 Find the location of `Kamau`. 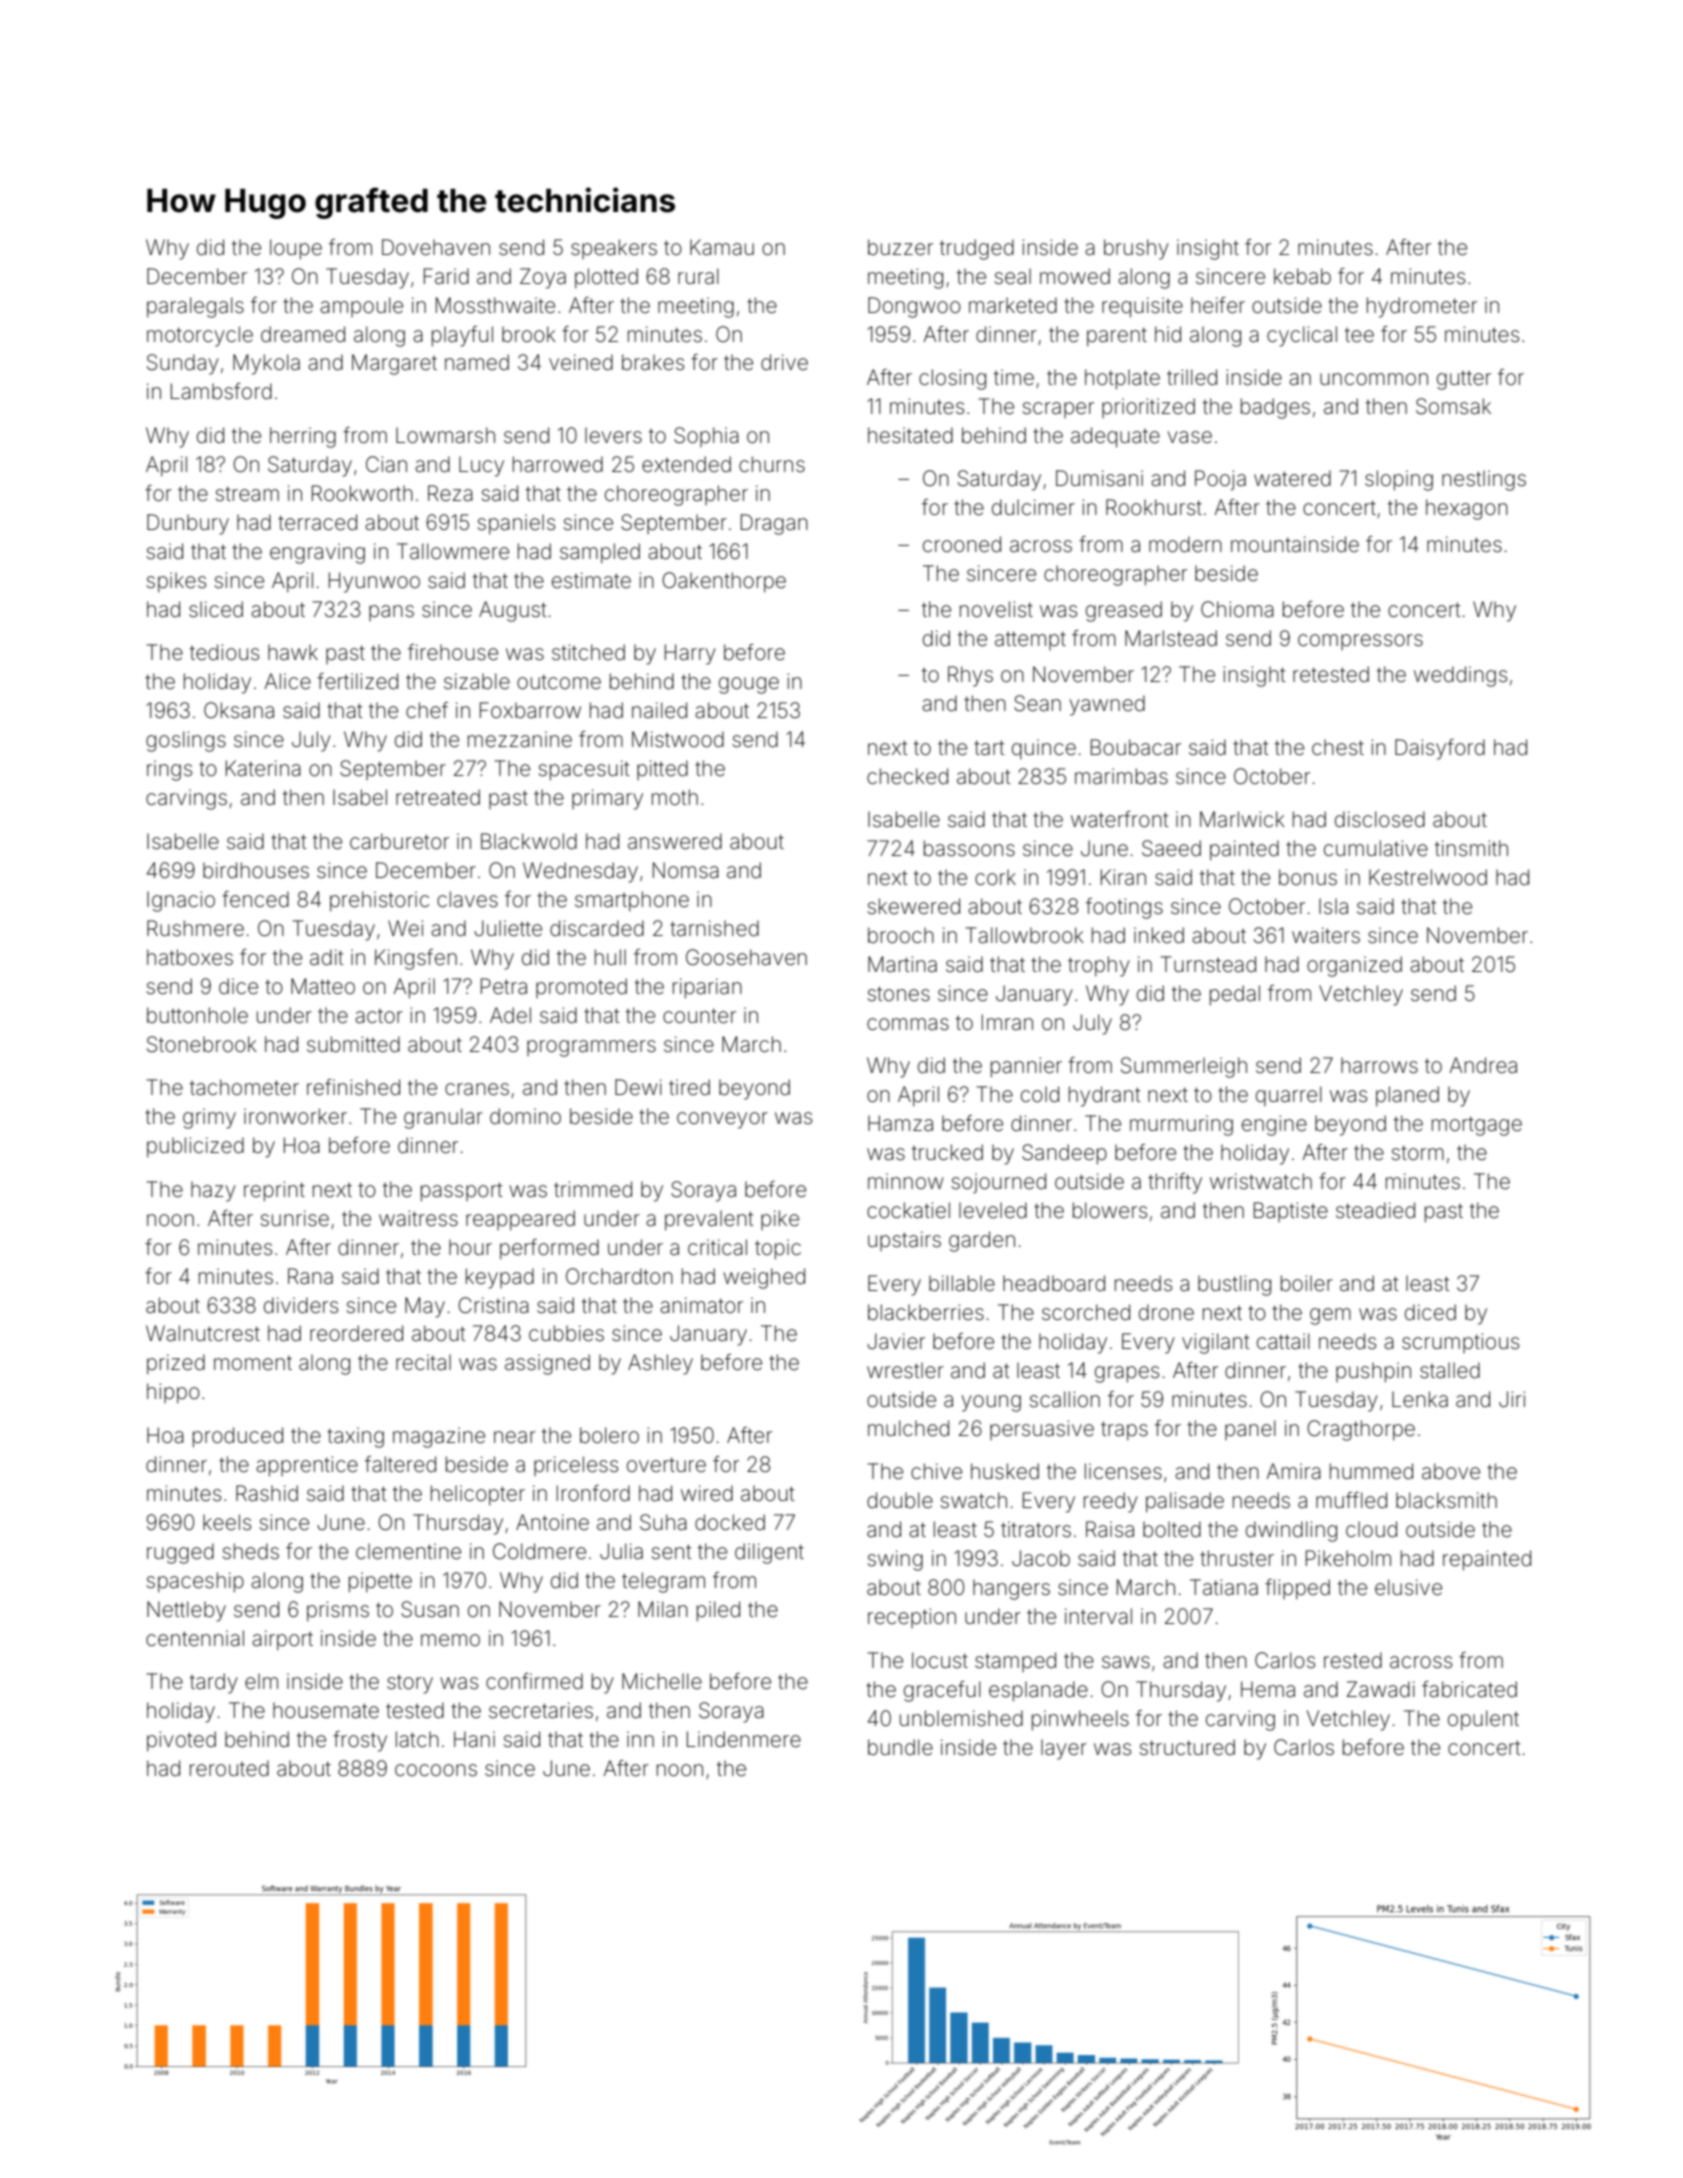

Kamau is located at coordinates (722, 247).
